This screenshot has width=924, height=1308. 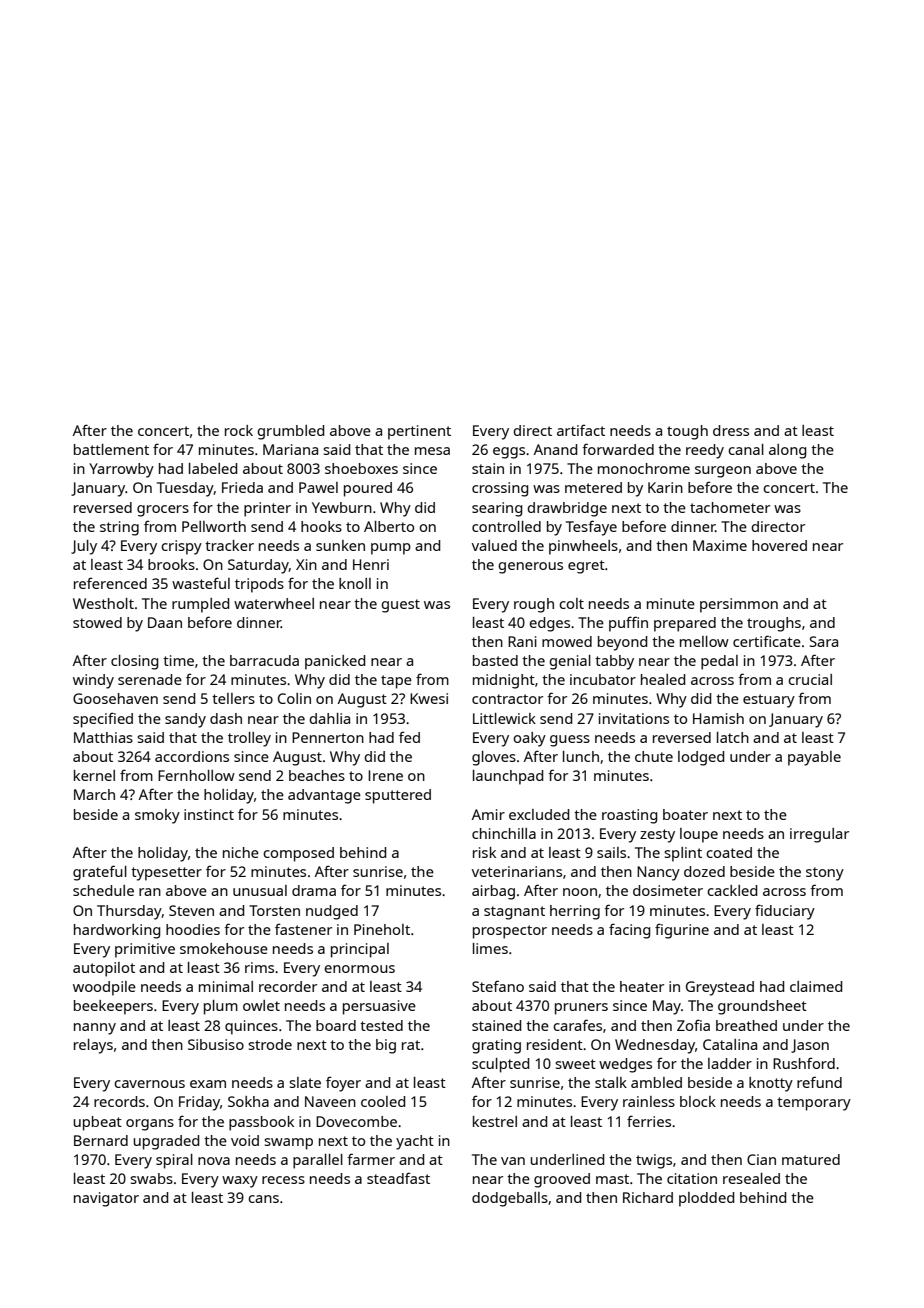 What do you see at coordinates (581, 1009) in the screenshot?
I see `pruners` at bounding box center [581, 1009].
